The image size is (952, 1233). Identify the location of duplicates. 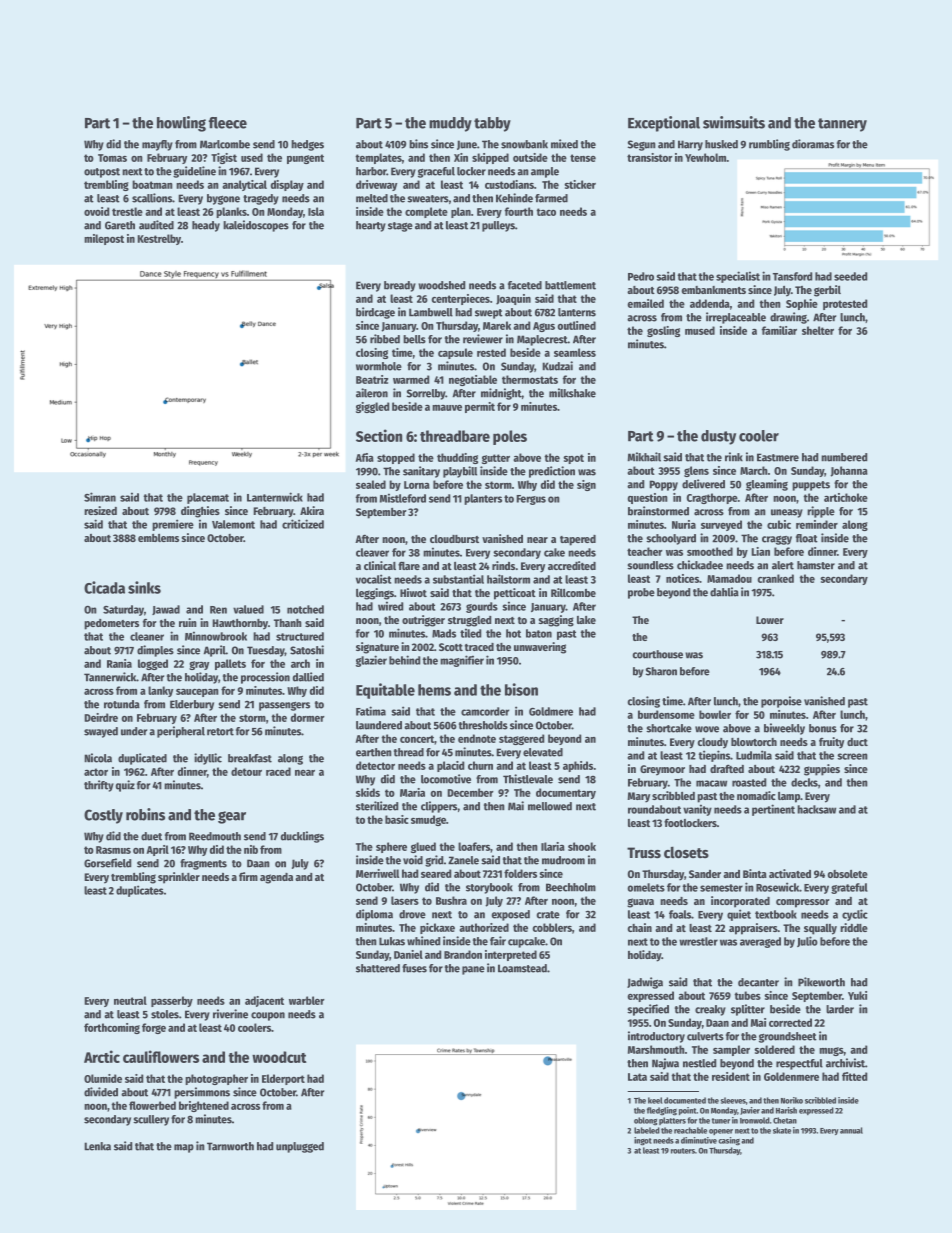
(140, 891).
